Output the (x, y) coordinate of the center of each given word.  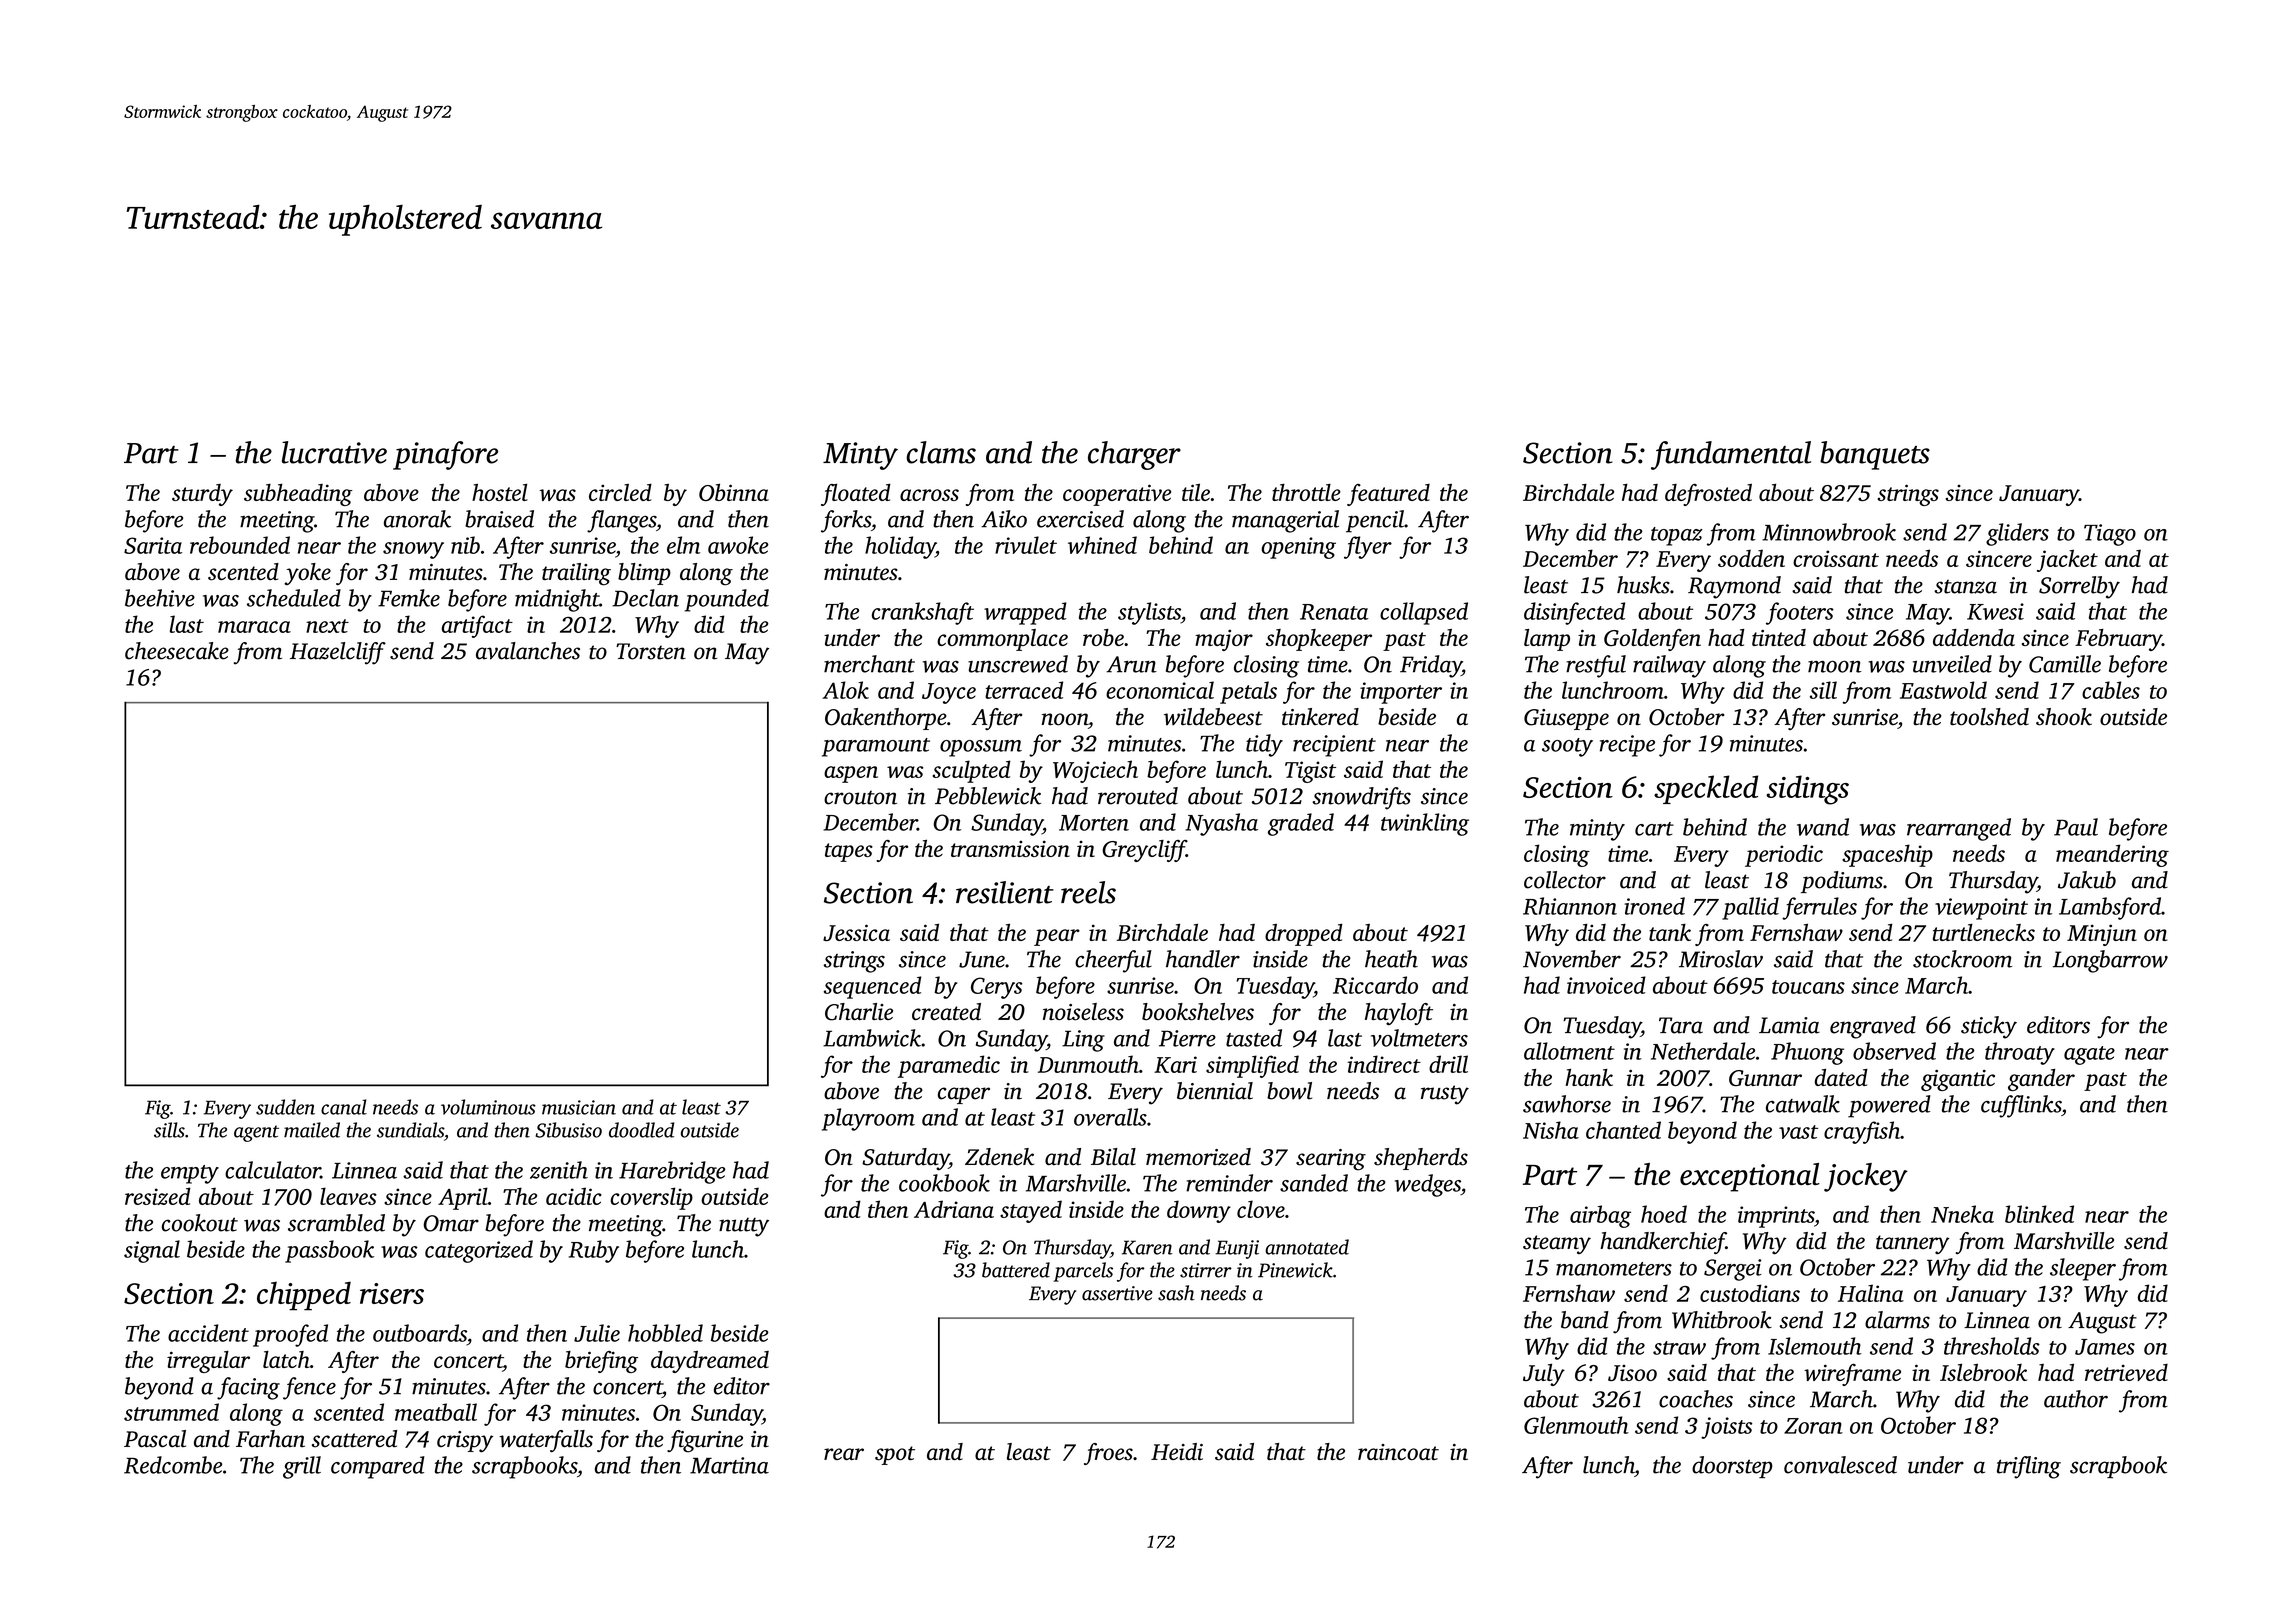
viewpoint (1981, 909)
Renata (1334, 612)
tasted (1254, 1038)
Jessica (856, 932)
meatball (436, 1412)
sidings (1807, 790)
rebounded (240, 545)
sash (1176, 1293)
